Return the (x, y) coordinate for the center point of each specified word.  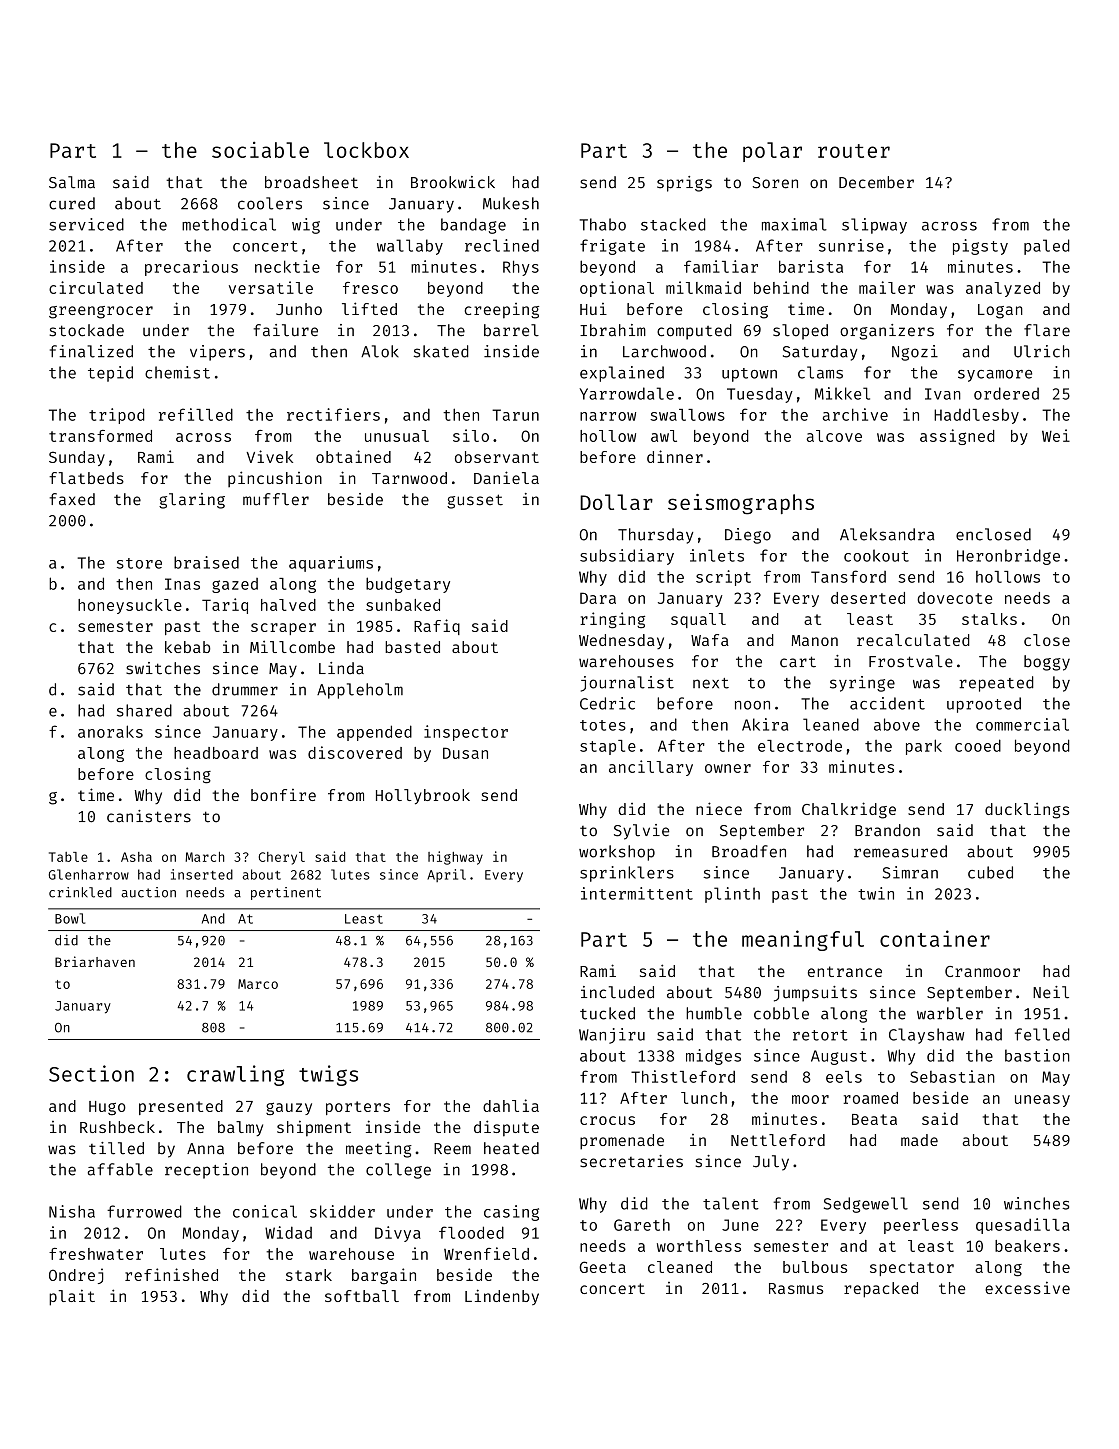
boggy (1047, 663)
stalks (989, 619)
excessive (1027, 1287)
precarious (191, 268)
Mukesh (511, 203)
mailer (887, 287)
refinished (171, 1274)
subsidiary (627, 557)
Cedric (607, 703)
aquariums (331, 564)
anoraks (110, 731)
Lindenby (502, 1297)
